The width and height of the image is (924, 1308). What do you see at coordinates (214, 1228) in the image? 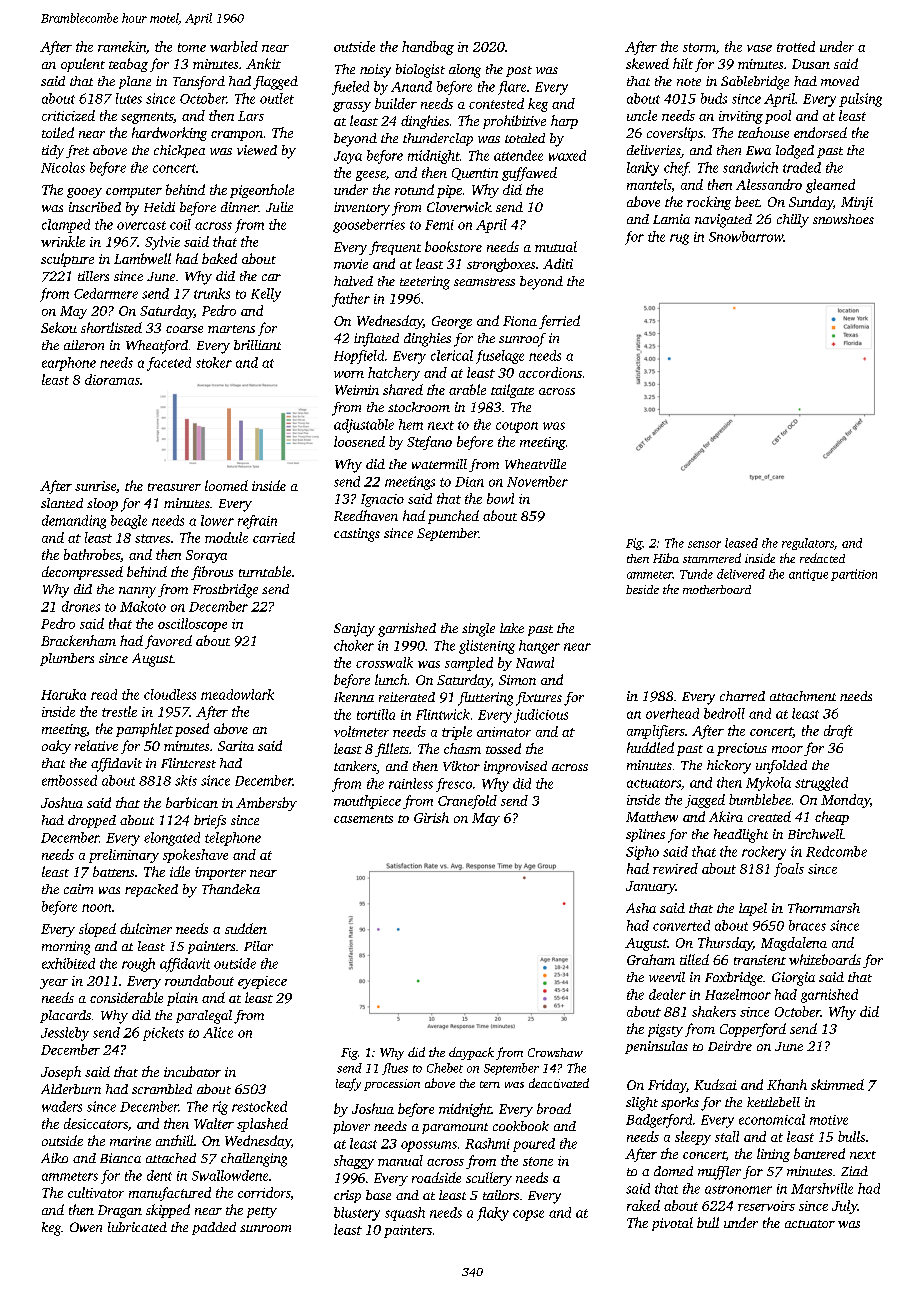
I see `padded` at bounding box center [214, 1228].
